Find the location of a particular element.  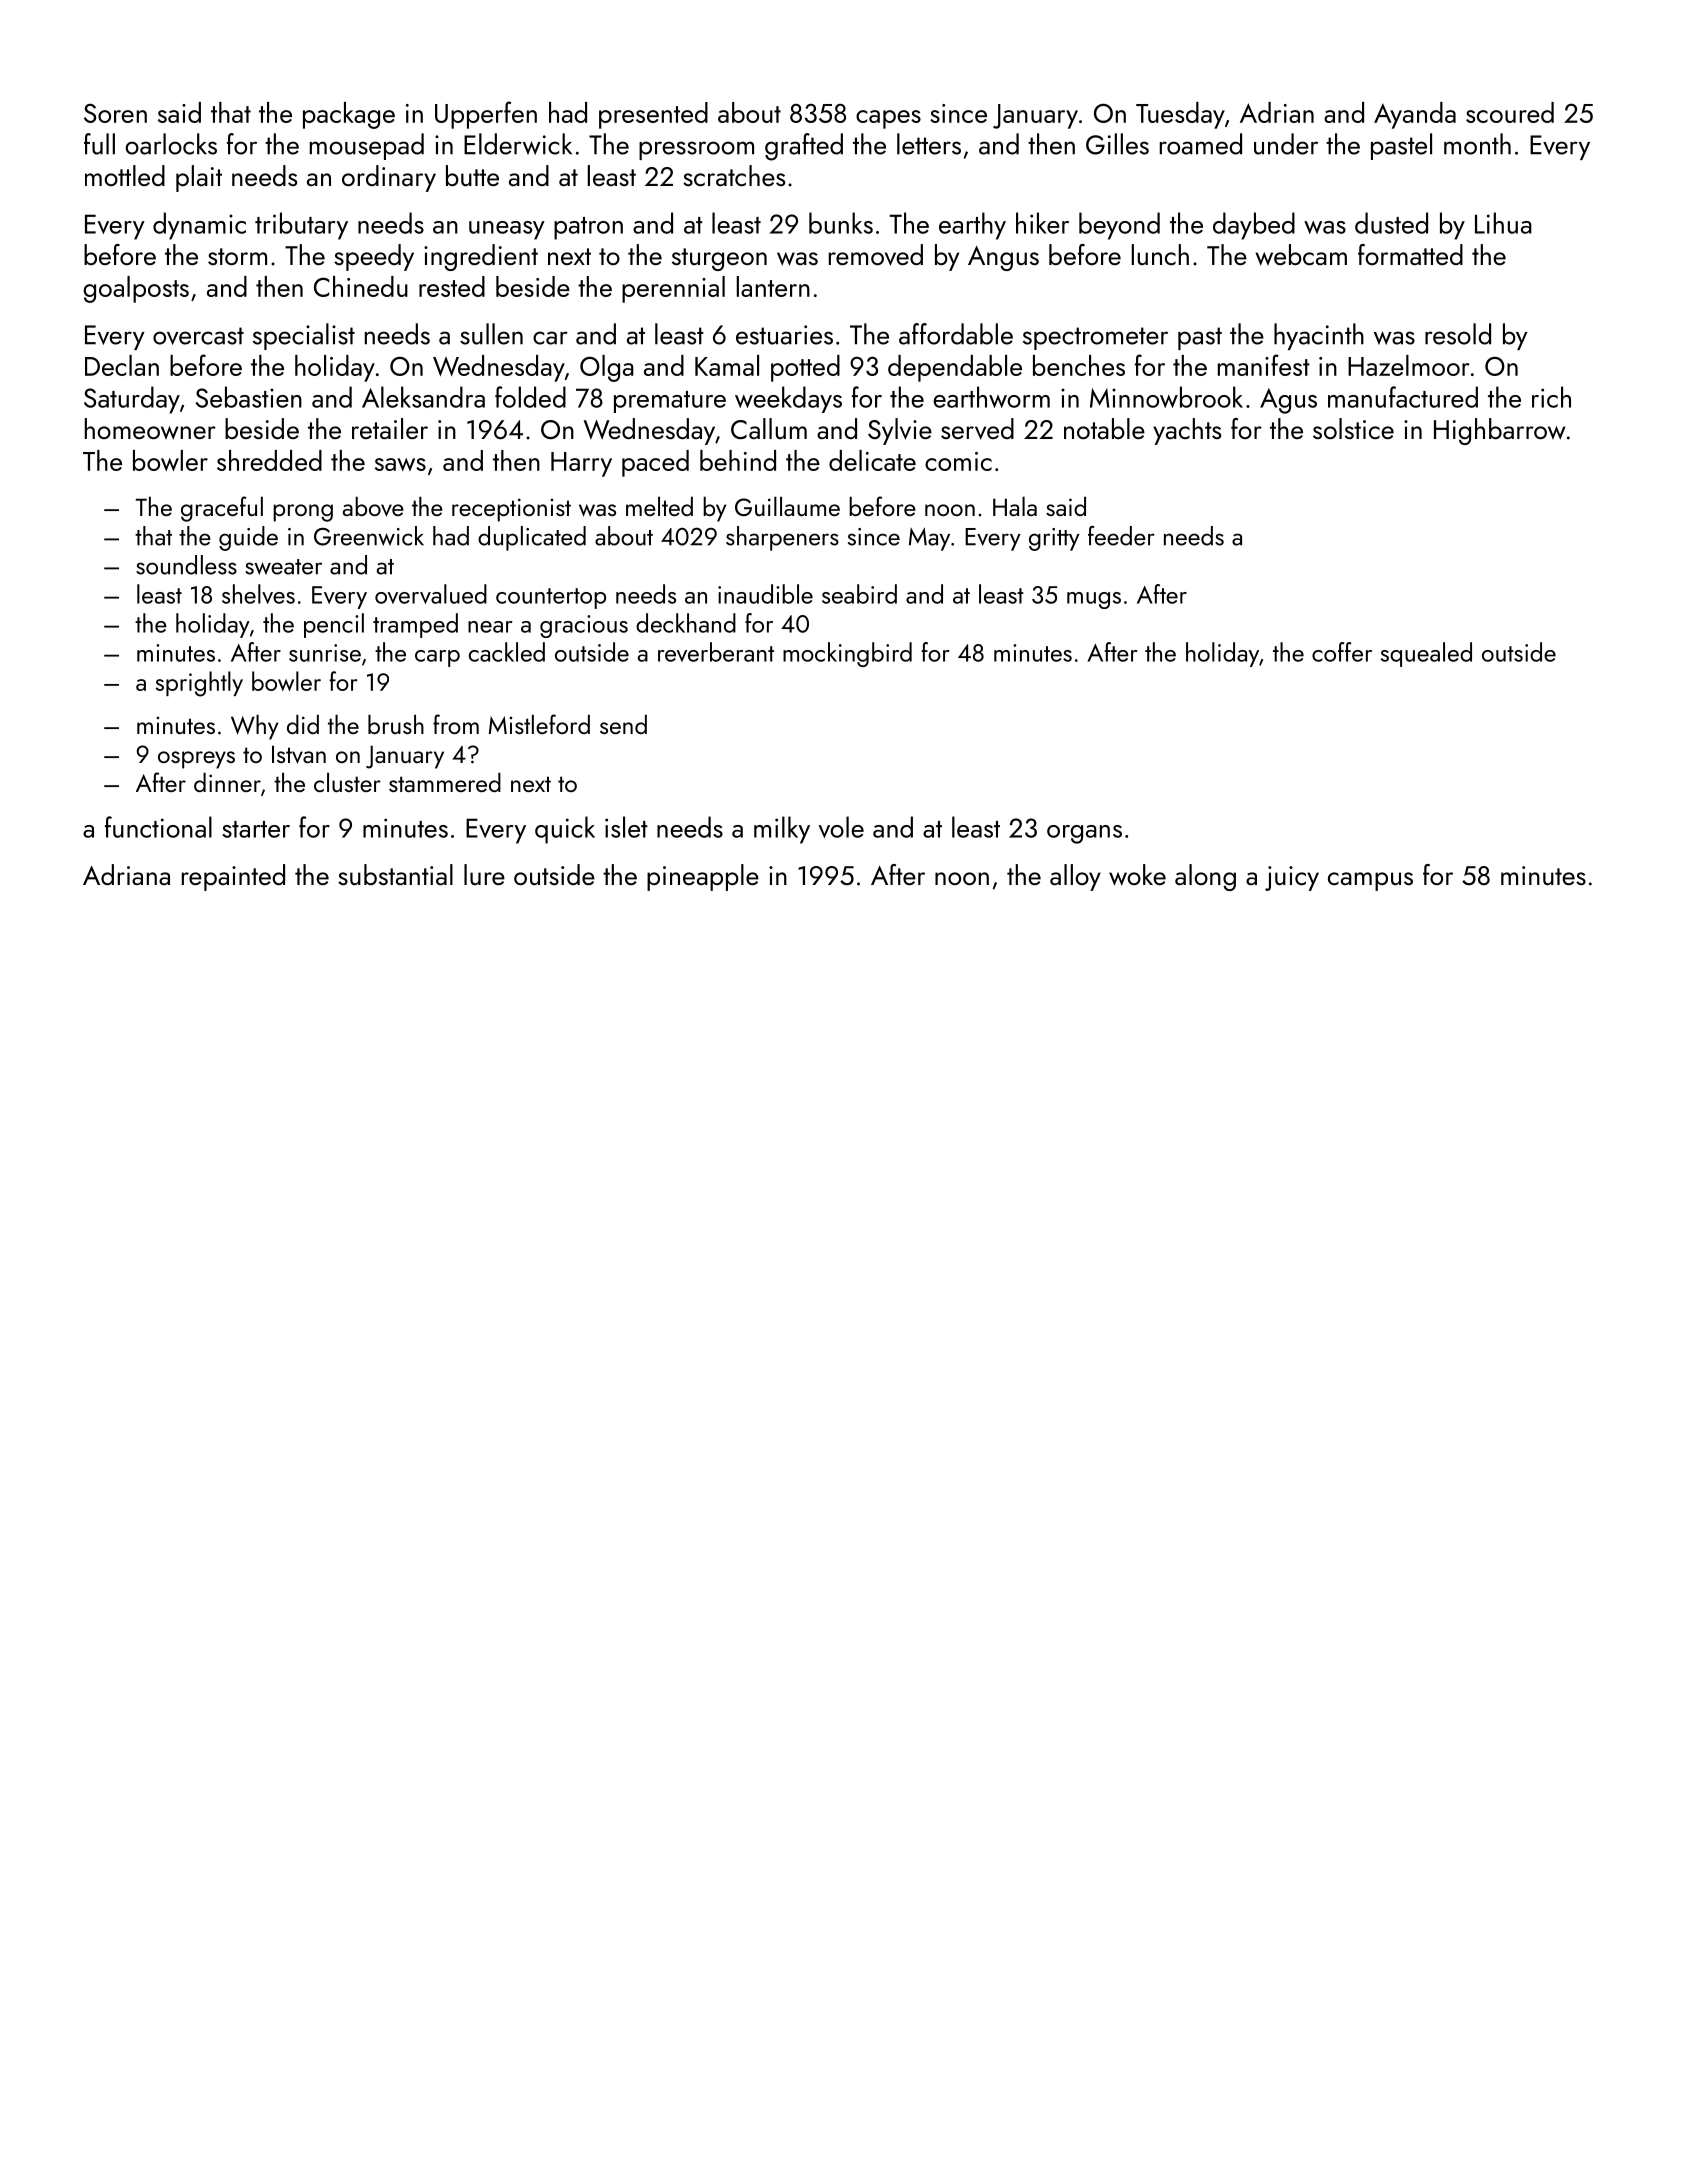

Ayanda is located at coordinates (1415, 115).
